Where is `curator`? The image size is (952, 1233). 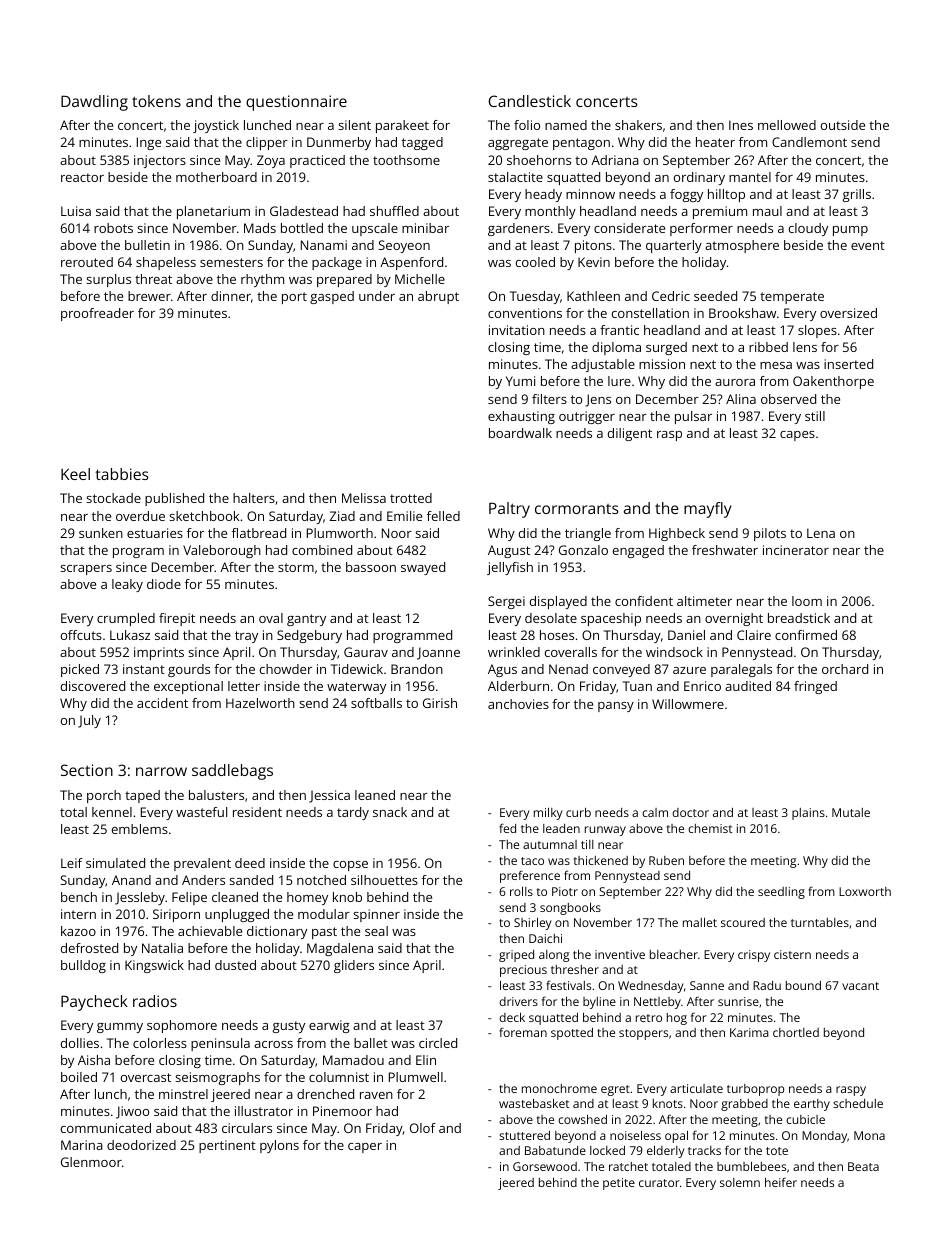 curator is located at coordinates (659, 1183).
